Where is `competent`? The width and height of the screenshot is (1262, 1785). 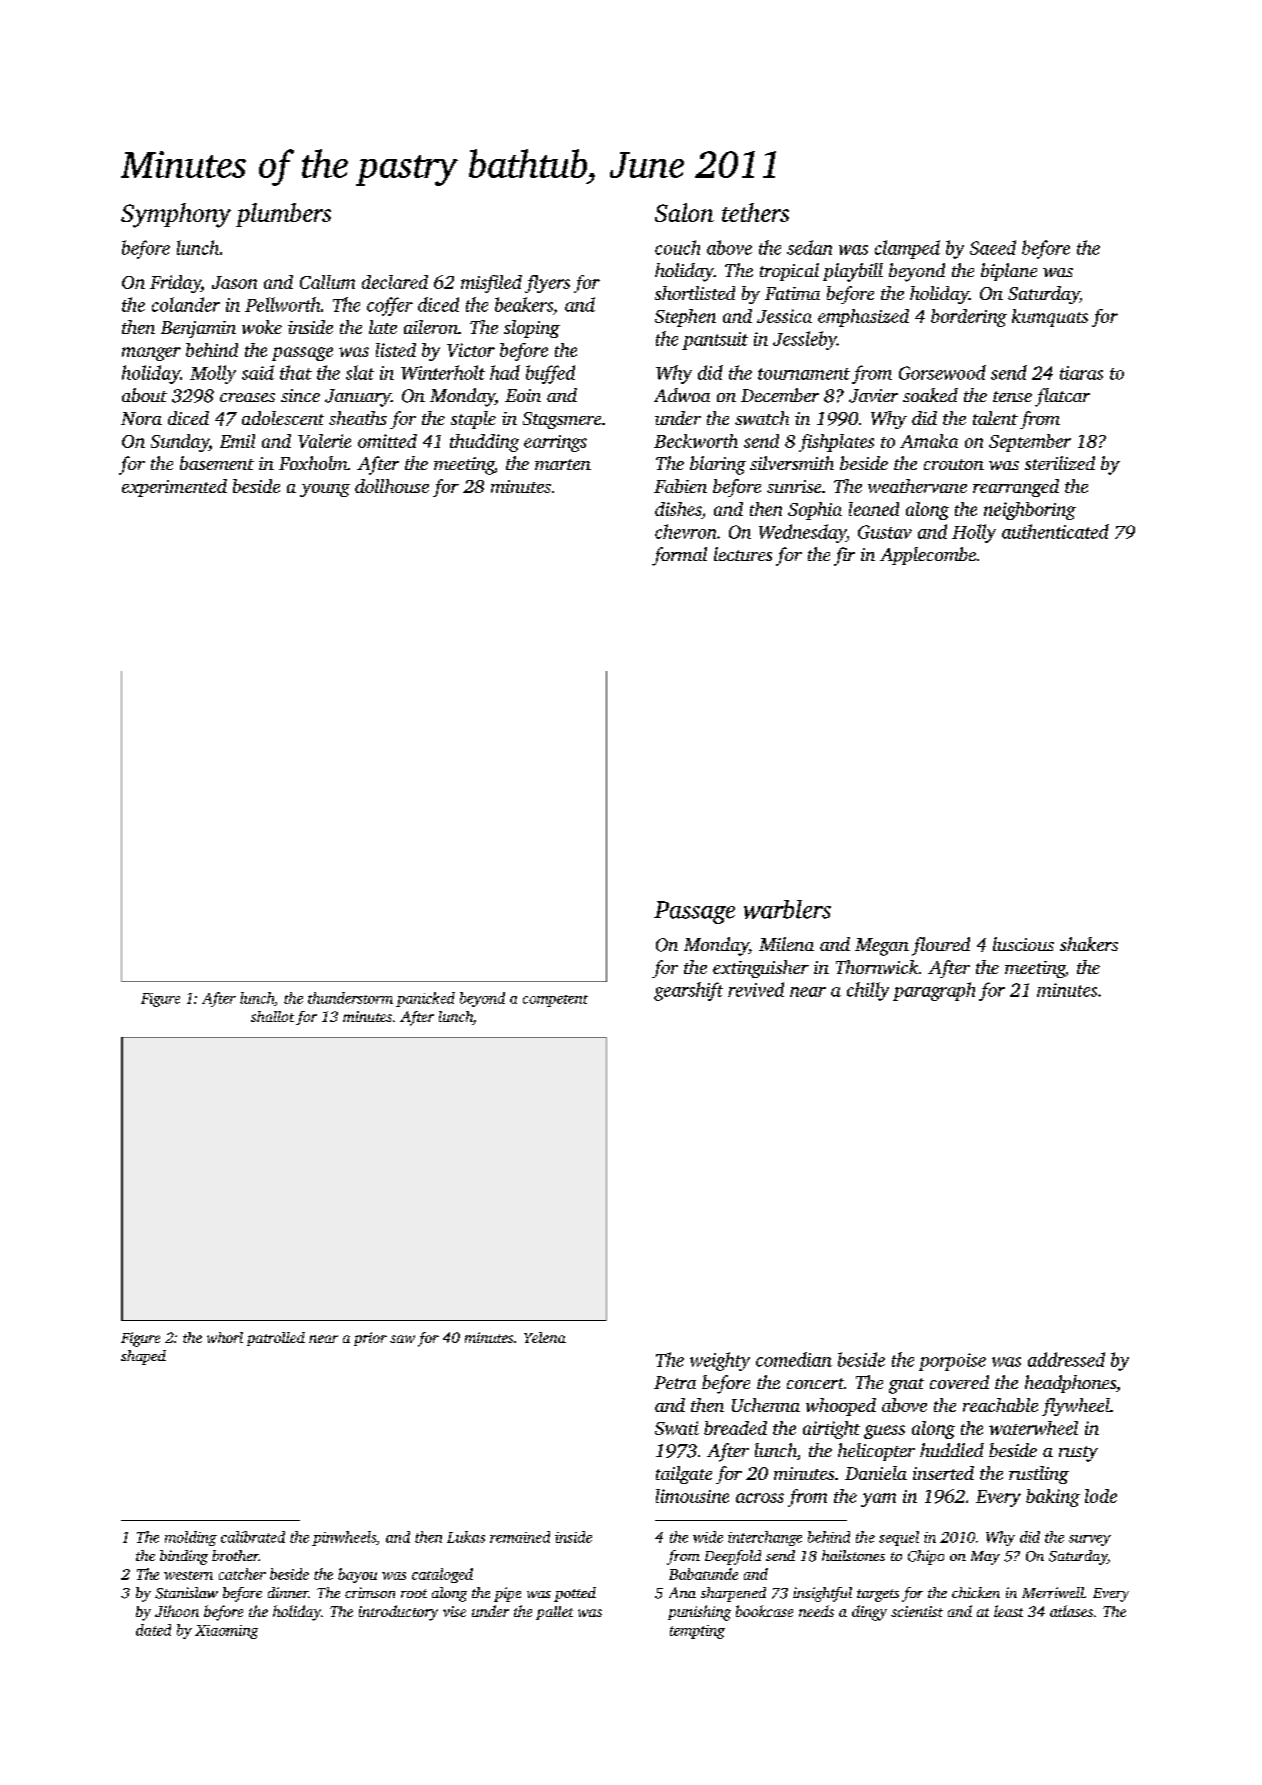
competent is located at coordinates (555, 1001).
